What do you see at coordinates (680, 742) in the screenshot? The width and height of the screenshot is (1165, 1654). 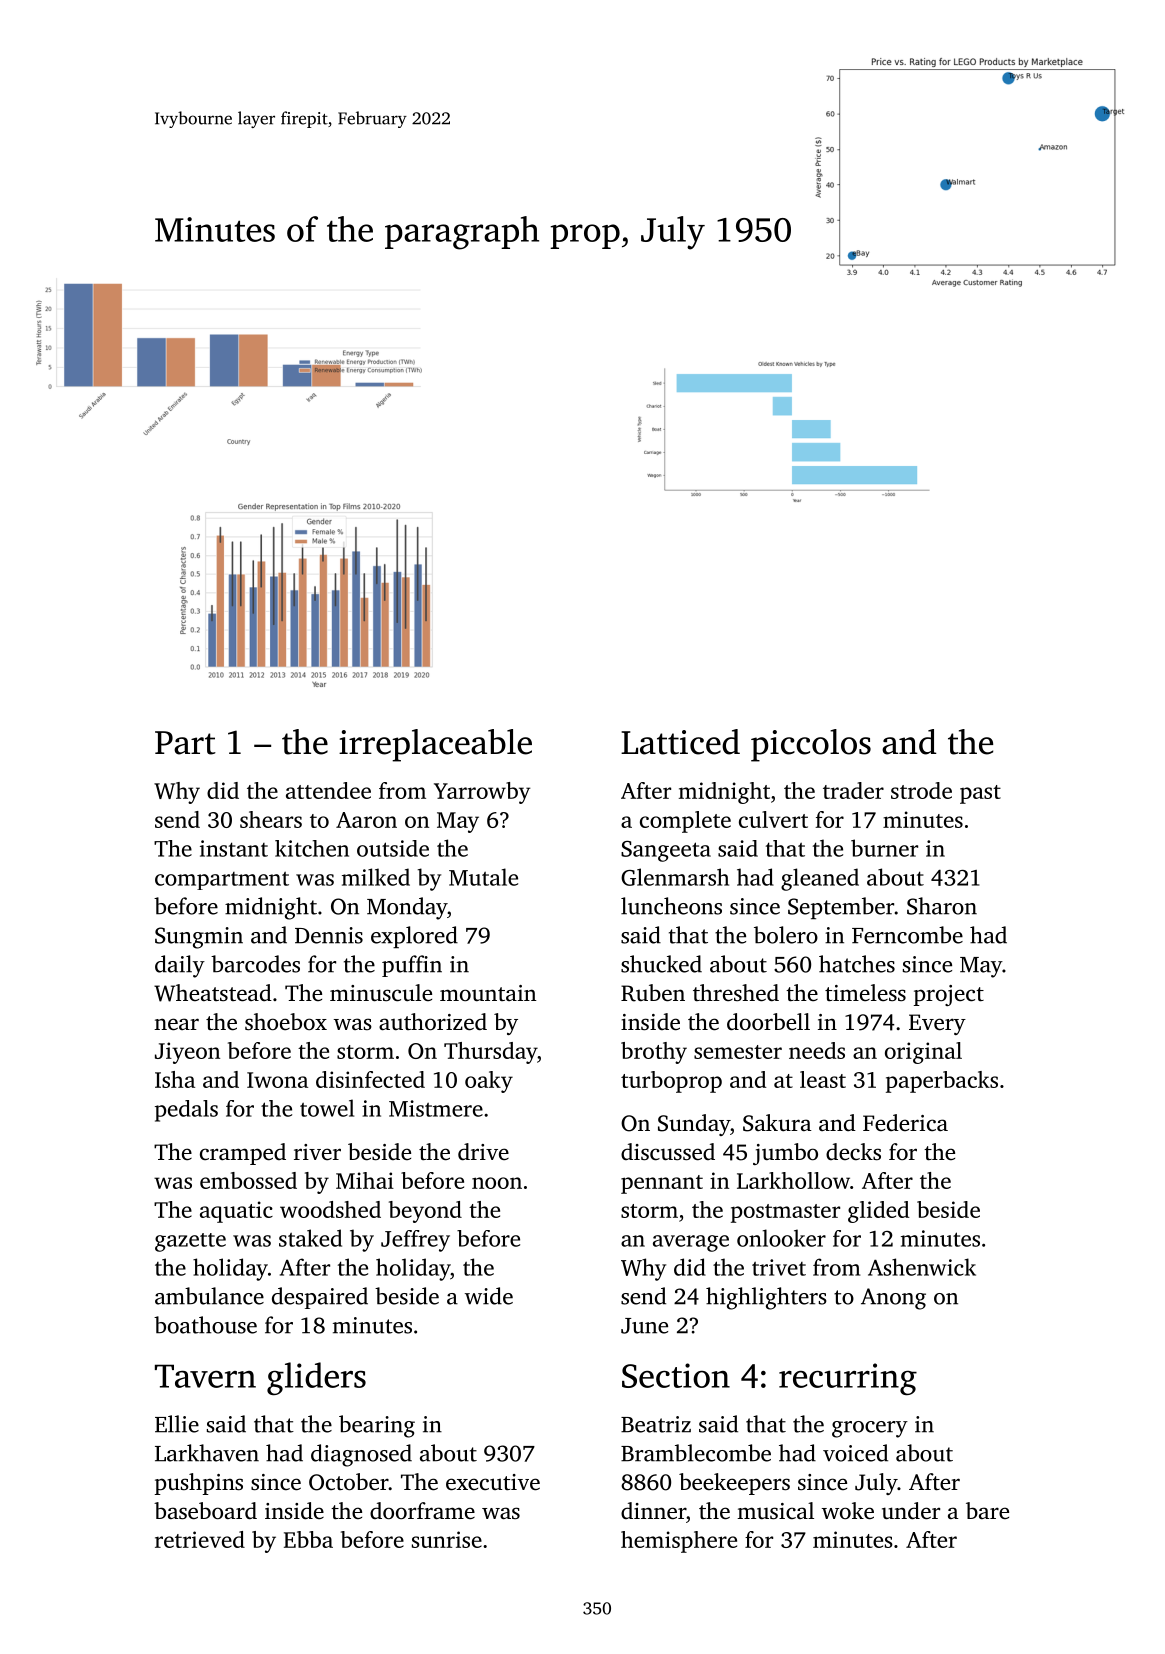 I see `Latticed` at bounding box center [680, 742].
